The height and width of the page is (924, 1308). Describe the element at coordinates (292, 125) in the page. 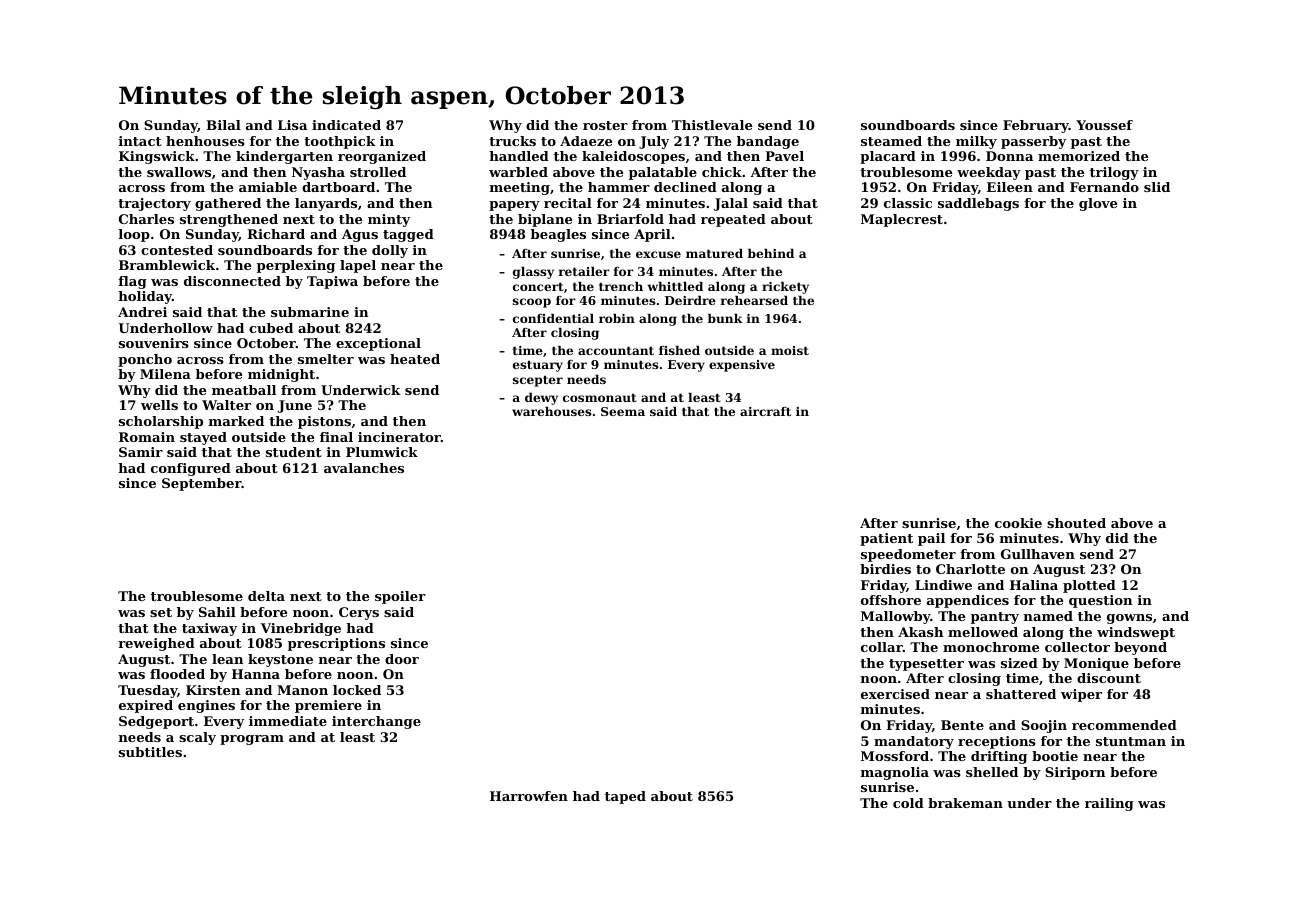

I see `Lisa` at that location.
